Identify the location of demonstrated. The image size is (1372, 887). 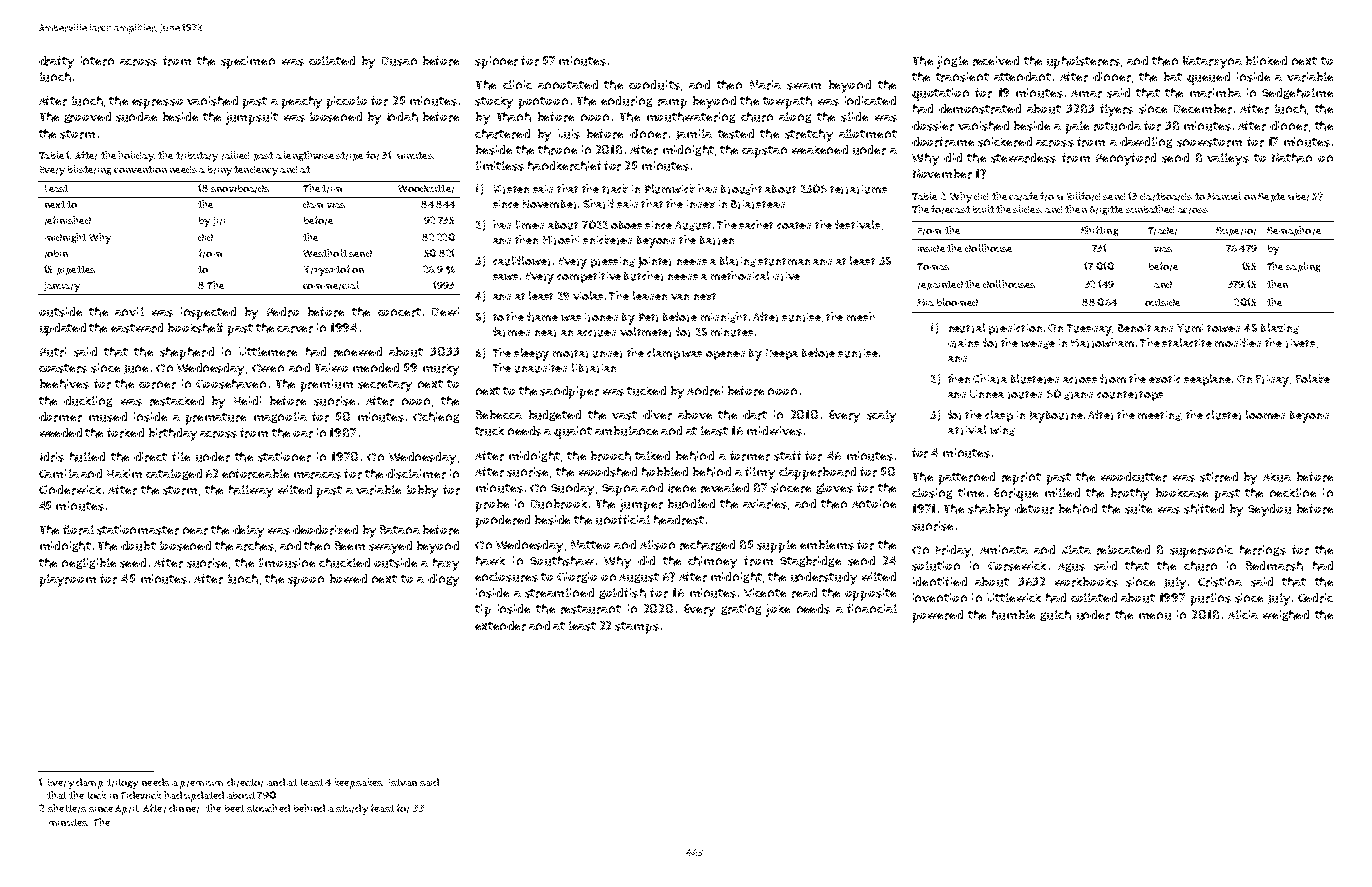
(980, 109).
